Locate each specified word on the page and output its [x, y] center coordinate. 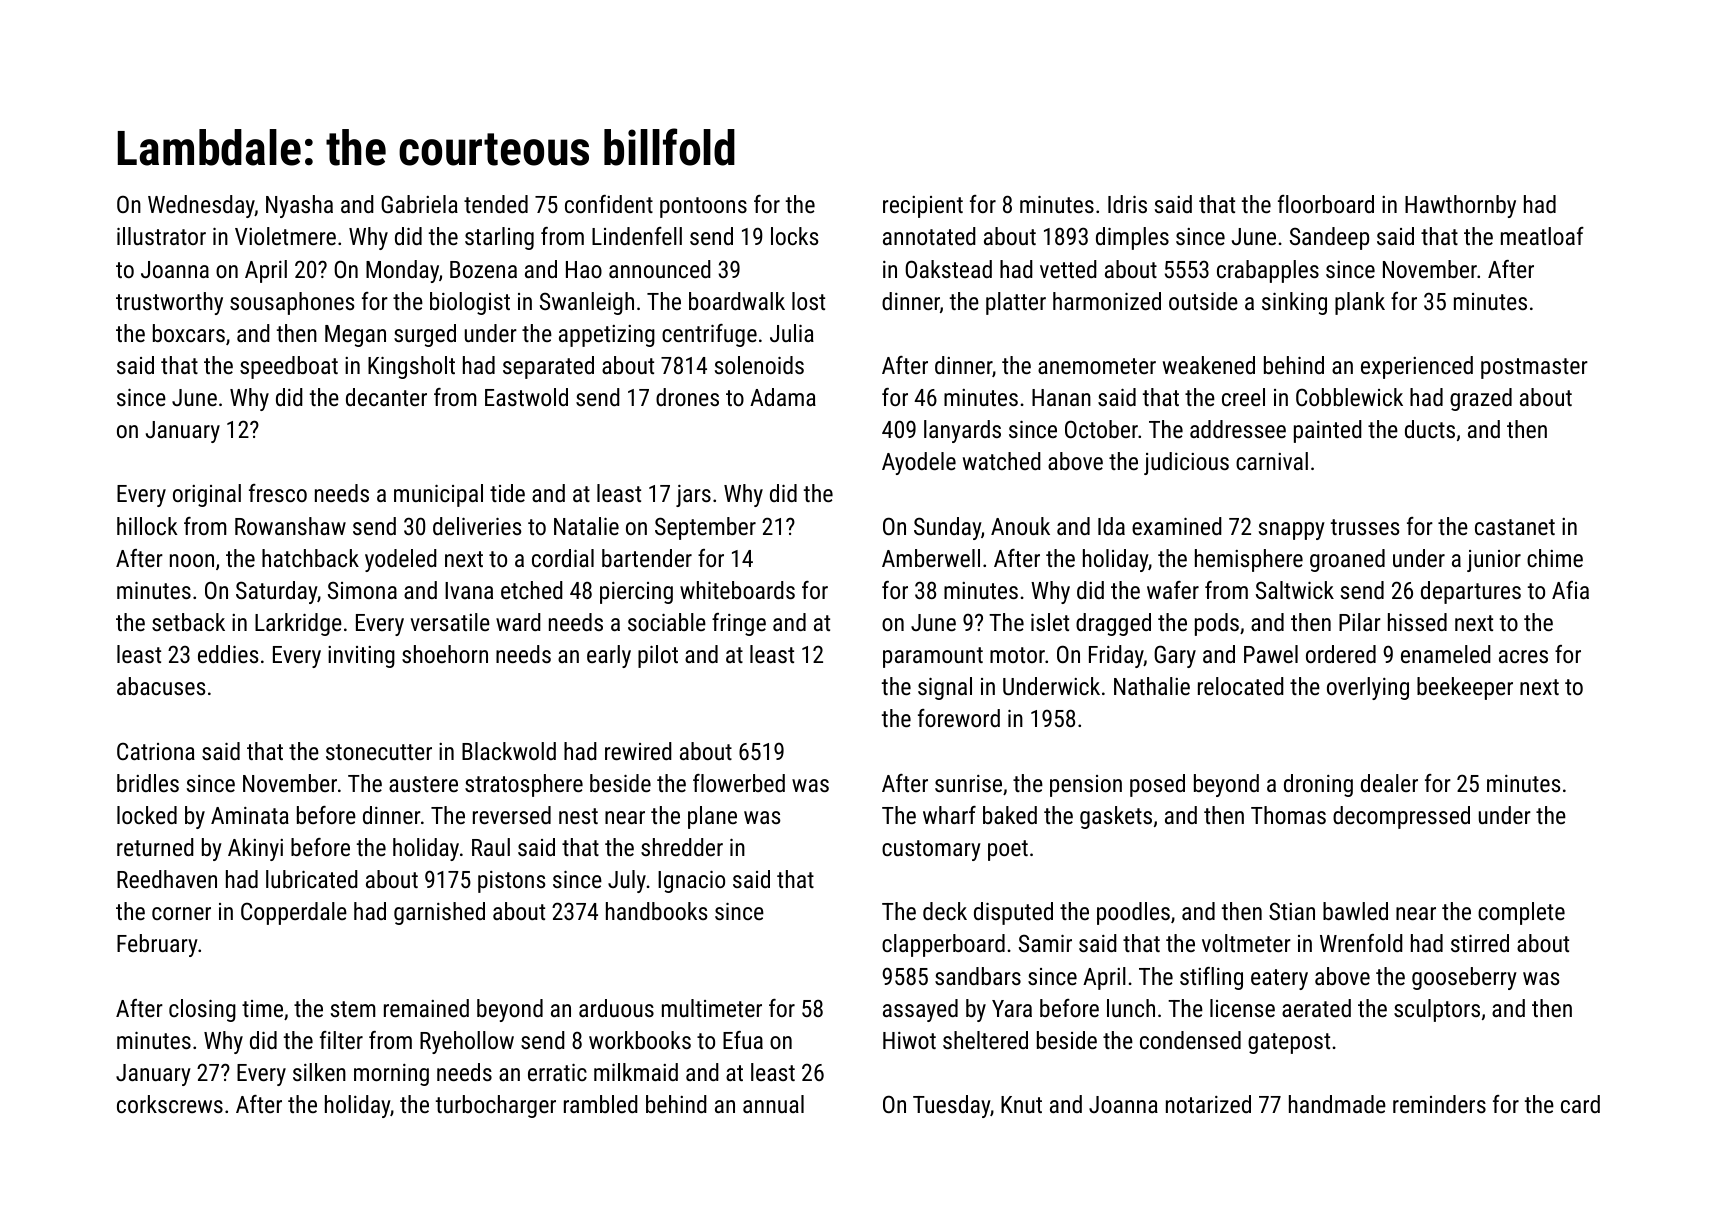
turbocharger [496, 1106]
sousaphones [292, 303]
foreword [959, 718]
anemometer [1097, 366]
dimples [1132, 238]
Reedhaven [167, 879]
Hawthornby [1460, 206]
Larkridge [298, 624]
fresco [278, 493]
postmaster [1534, 368]
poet [1008, 850]
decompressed [1401, 817]
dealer [1389, 783]
